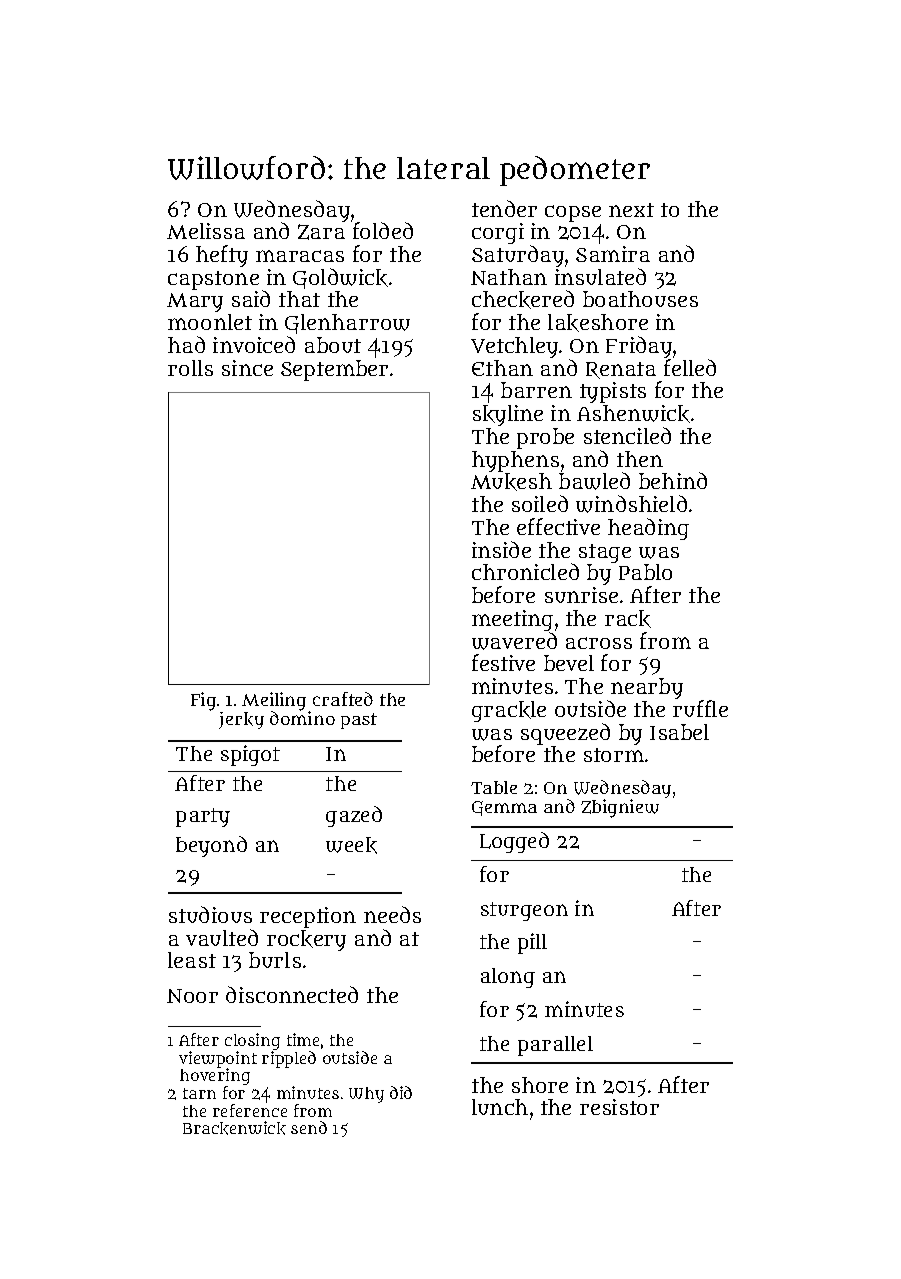 The height and width of the screenshot is (1279, 901). I want to click on Meiling, so click(274, 702).
